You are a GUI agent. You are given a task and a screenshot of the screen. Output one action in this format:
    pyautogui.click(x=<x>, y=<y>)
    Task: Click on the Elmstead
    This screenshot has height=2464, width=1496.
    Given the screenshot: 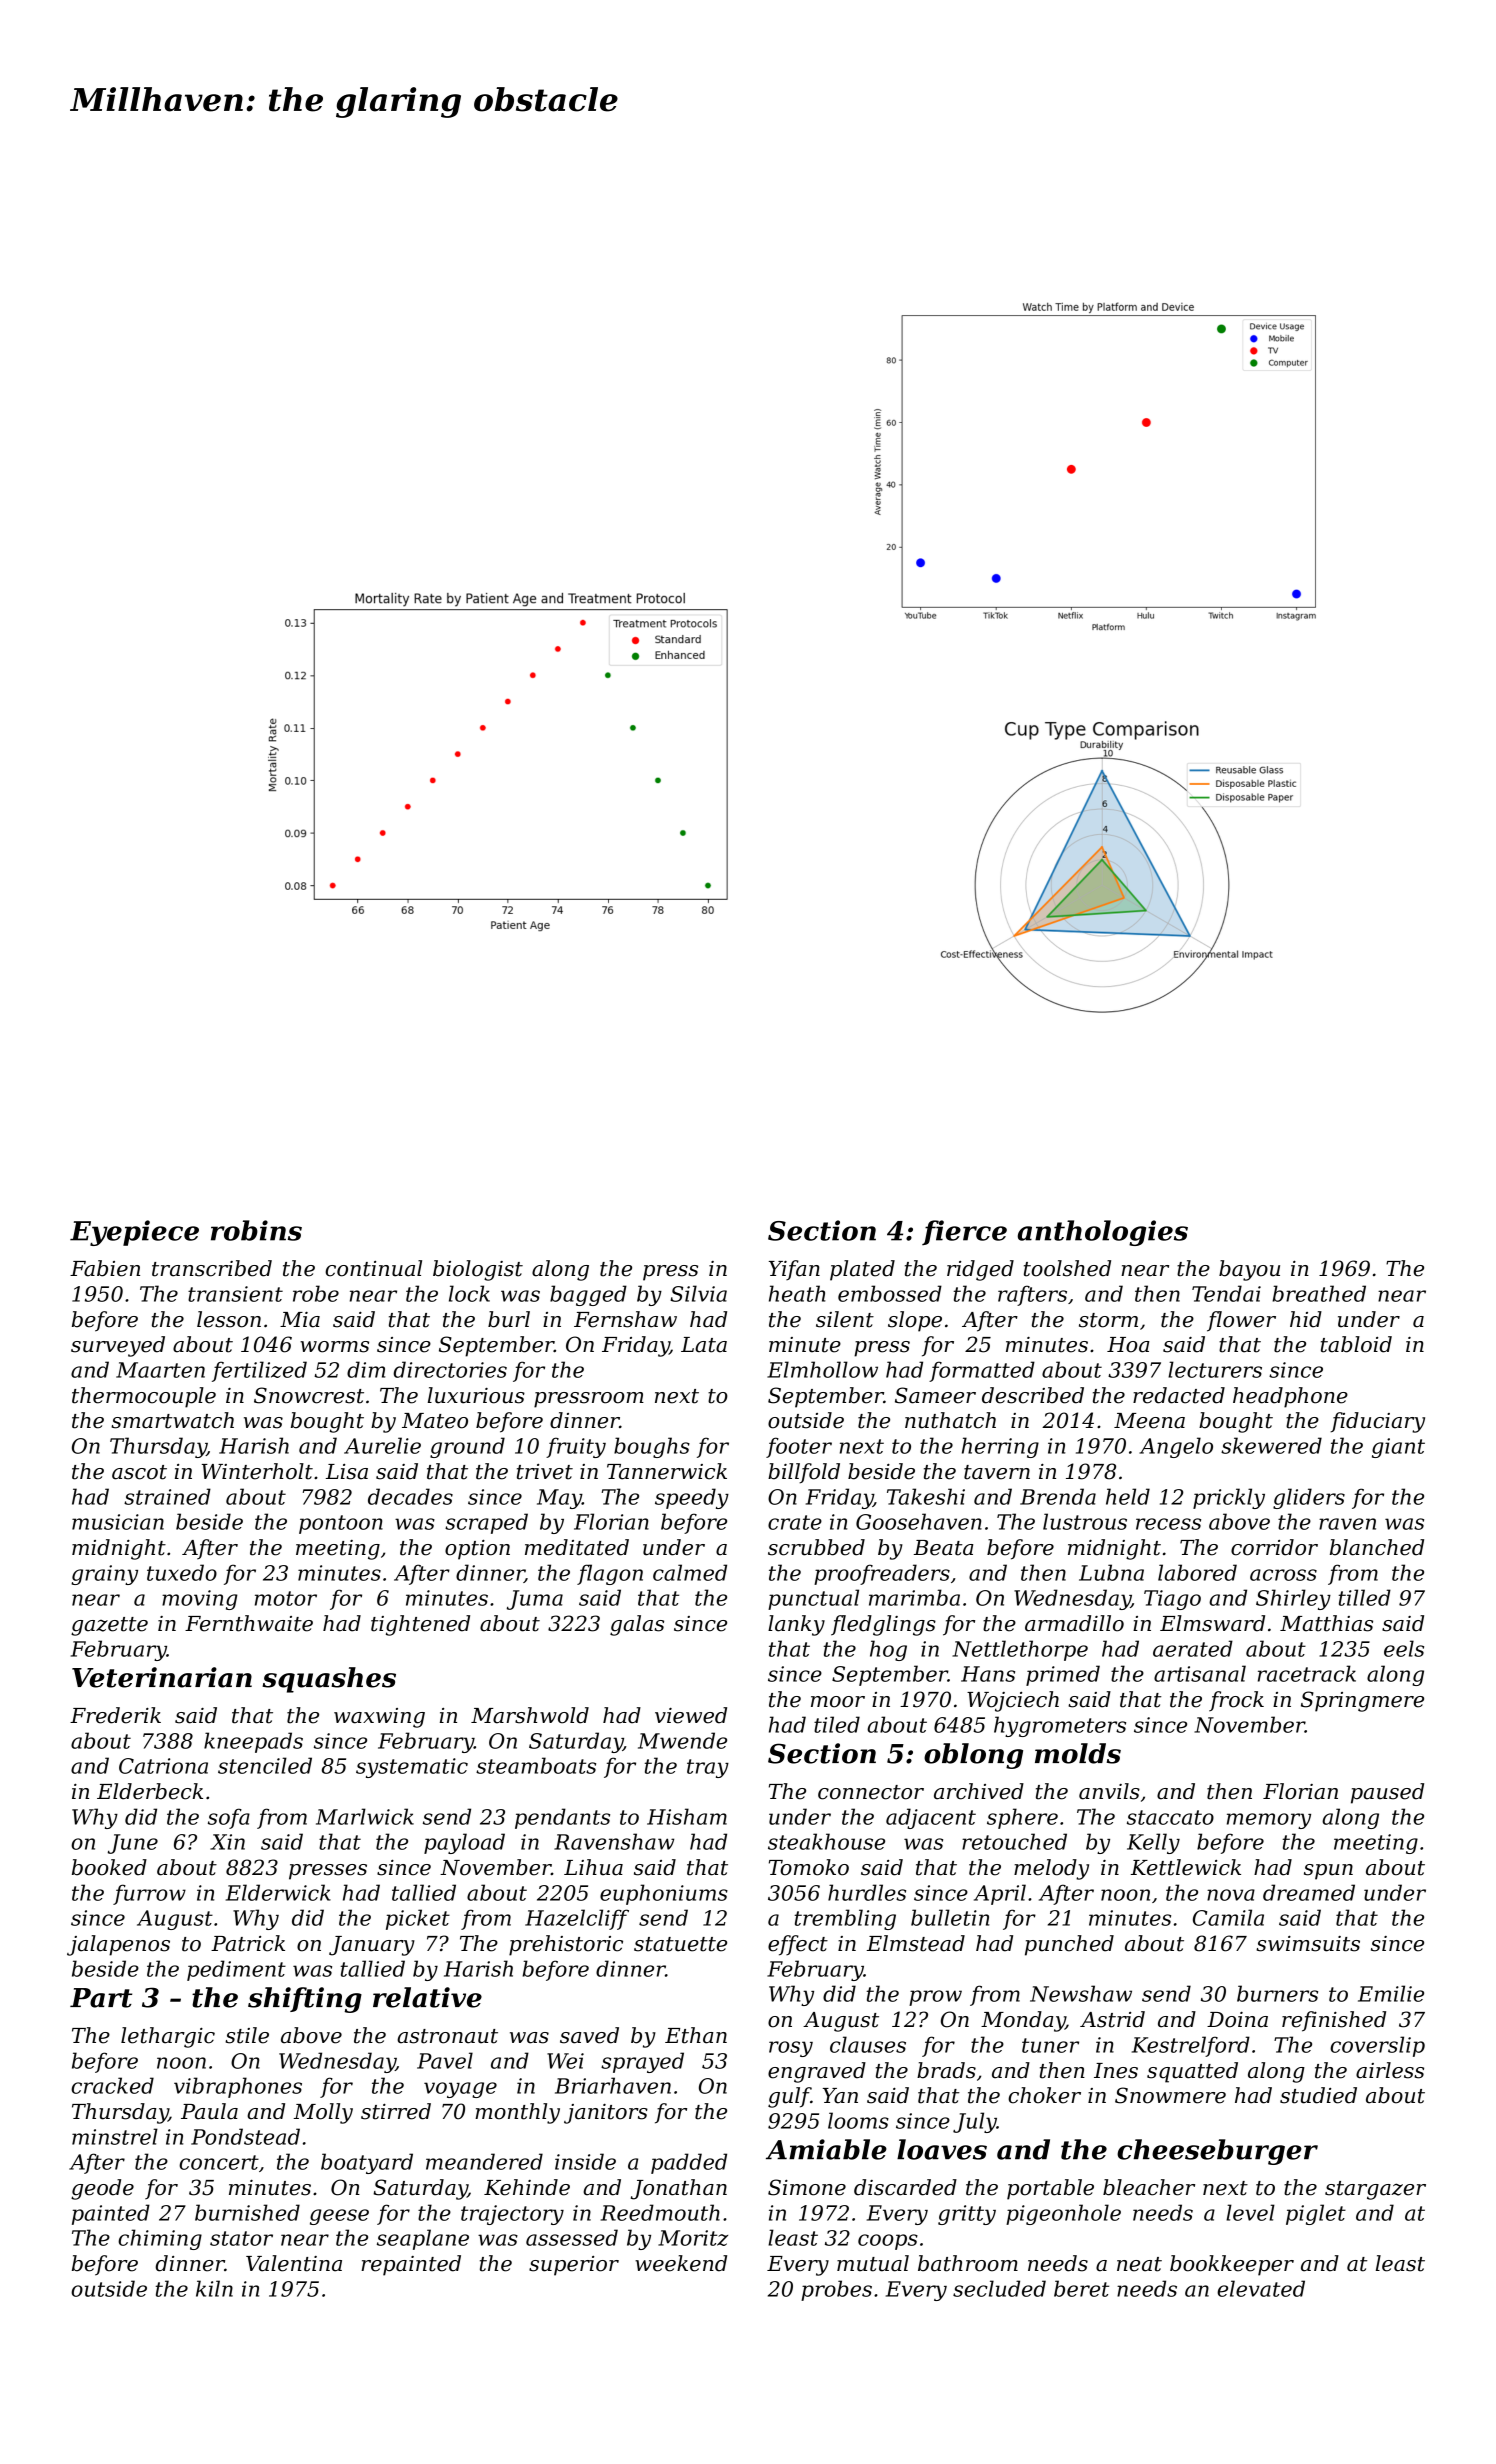 What is the action you would take?
    pyautogui.click(x=916, y=1943)
